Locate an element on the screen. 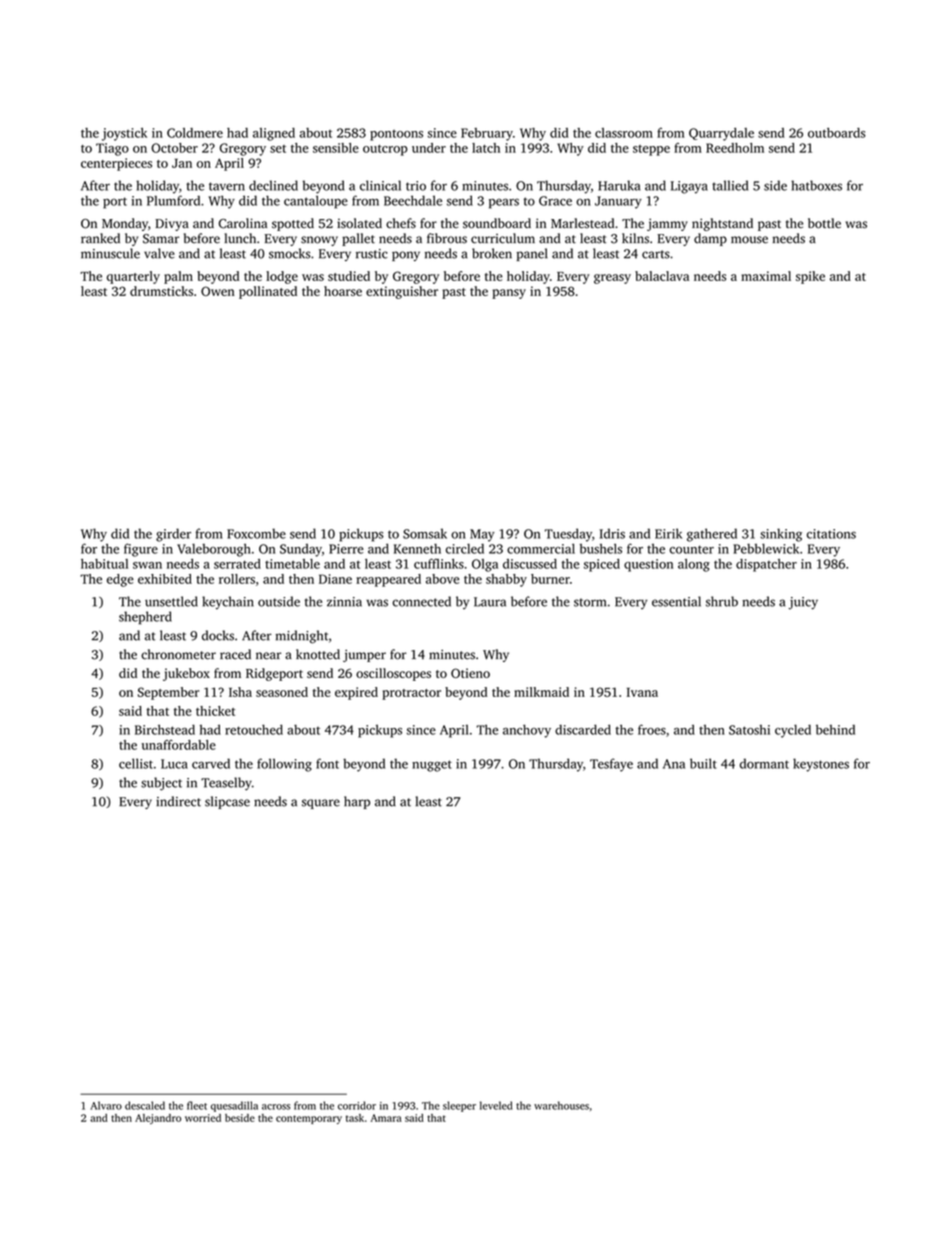 The image size is (952, 1233). leveled is located at coordinates (496, 1105).
